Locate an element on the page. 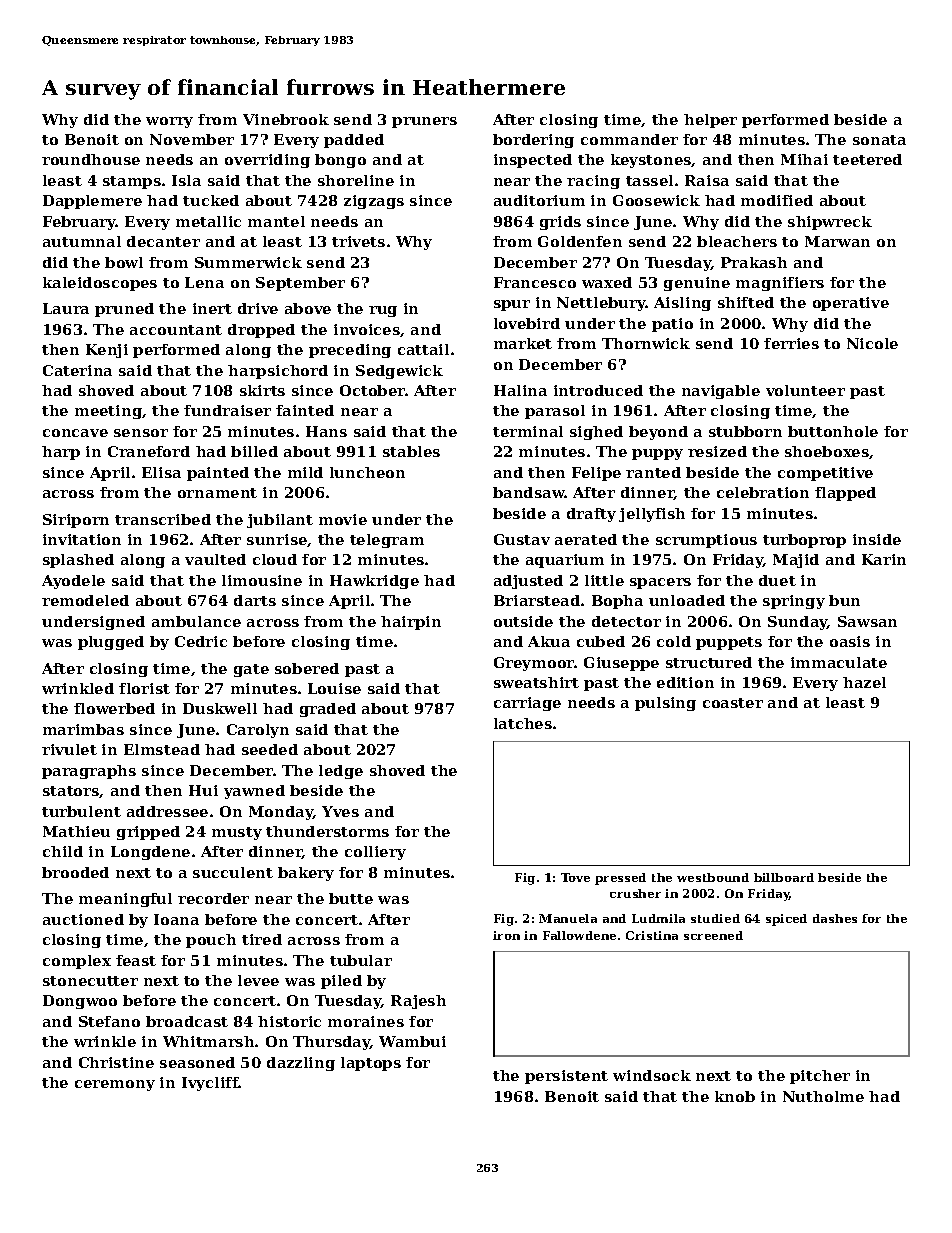 The image size is (952, 1233). Siriporn is located at coordinates (76, 521).
